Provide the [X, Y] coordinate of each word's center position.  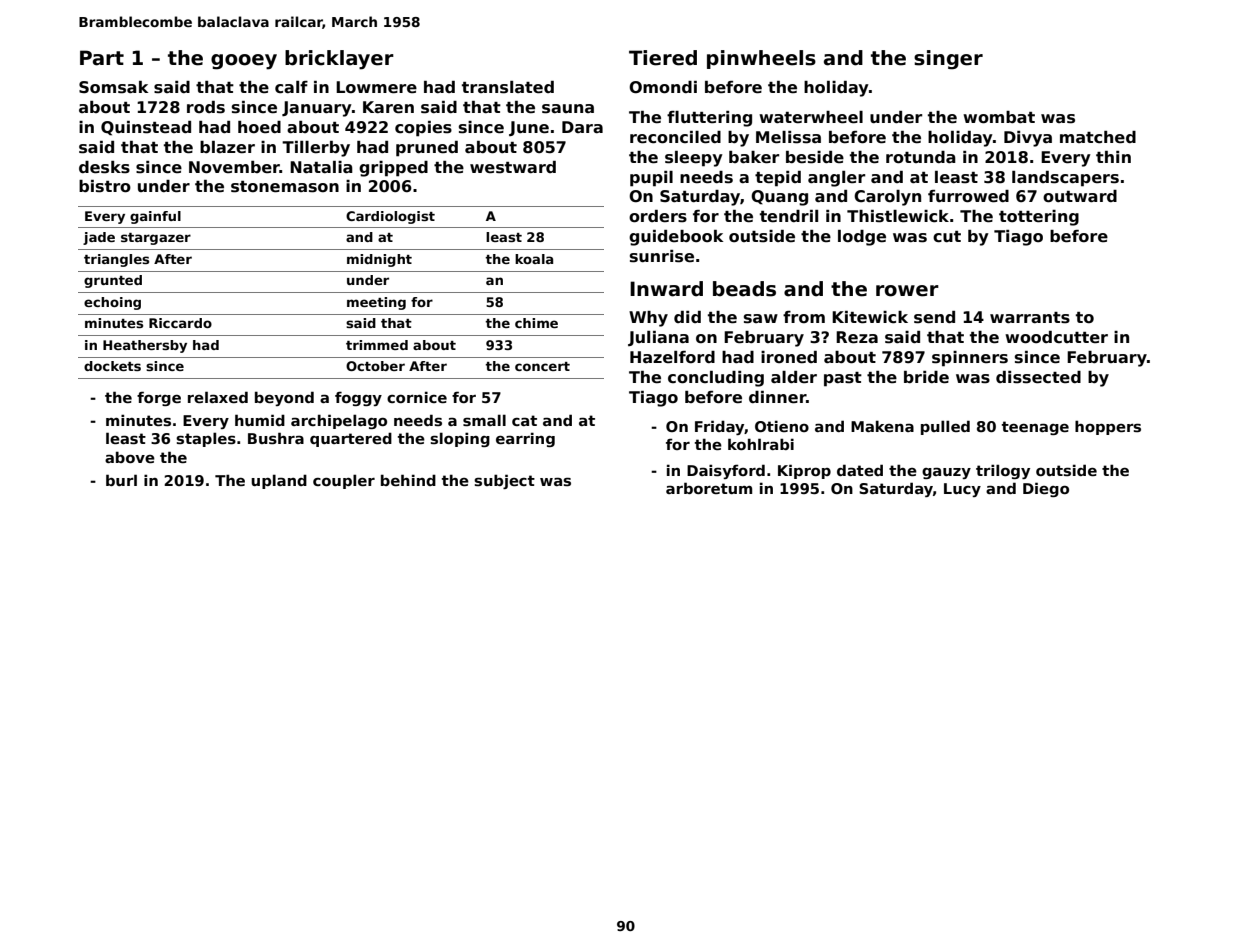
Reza [857, 337]
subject [504, 481]
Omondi [663, 87]
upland [279, 481]
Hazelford [672, 357]
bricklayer [339, 60]
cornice [417, 397]
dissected [1038, 377]
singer [948, 60]
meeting [376, 303]
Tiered [663, 58]
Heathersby [145, 346]
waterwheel [811, 117]
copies [423, 129]
